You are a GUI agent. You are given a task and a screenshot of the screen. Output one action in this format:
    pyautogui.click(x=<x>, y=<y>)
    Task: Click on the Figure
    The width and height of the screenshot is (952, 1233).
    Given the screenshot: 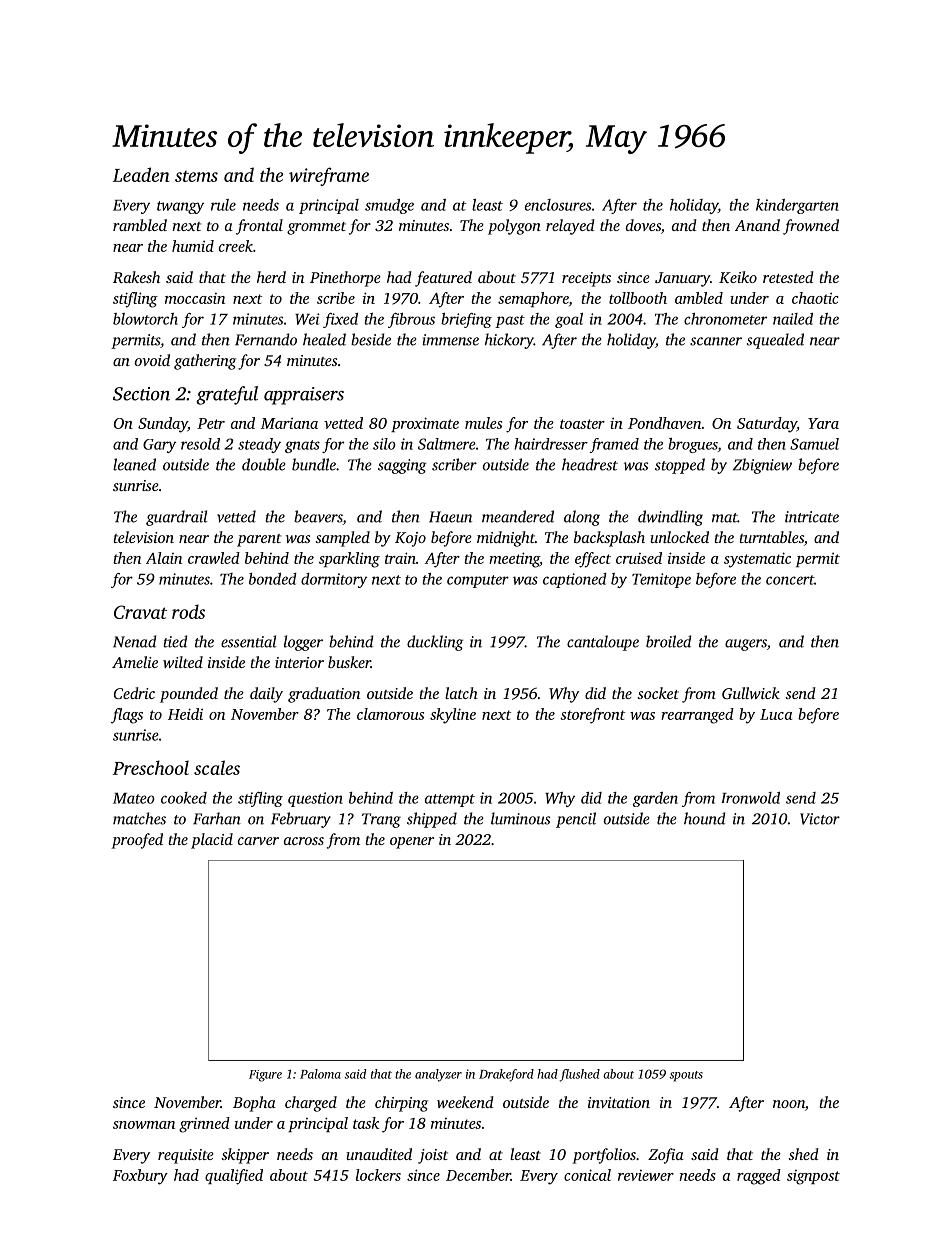 What is the action you would take?
    pyautogui.click(x=265, y=1076)
